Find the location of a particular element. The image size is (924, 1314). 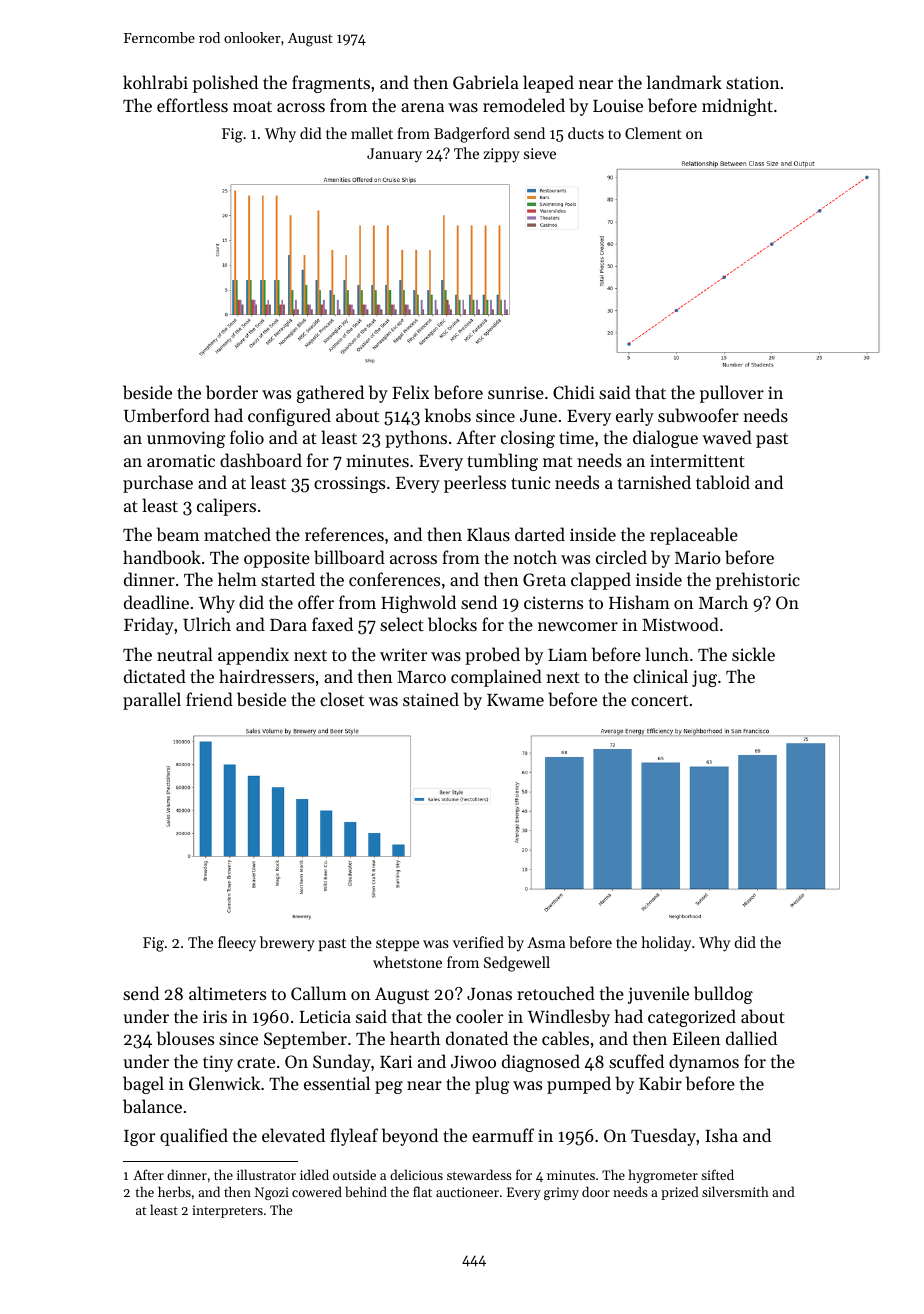

calipers is located at coordinates (226, 507).
